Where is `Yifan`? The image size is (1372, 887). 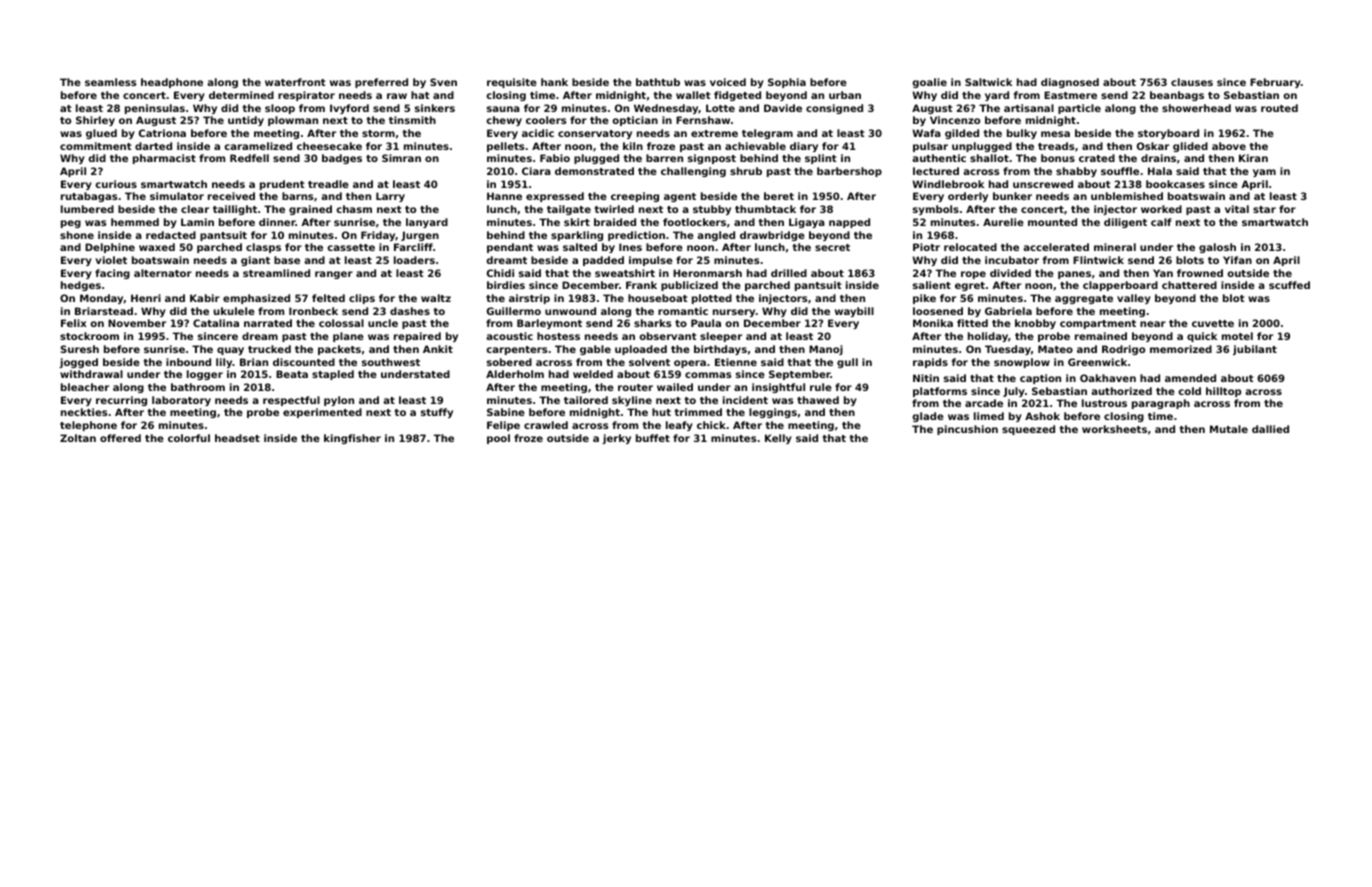 Yifan is located at coordinates (1237, 260).
